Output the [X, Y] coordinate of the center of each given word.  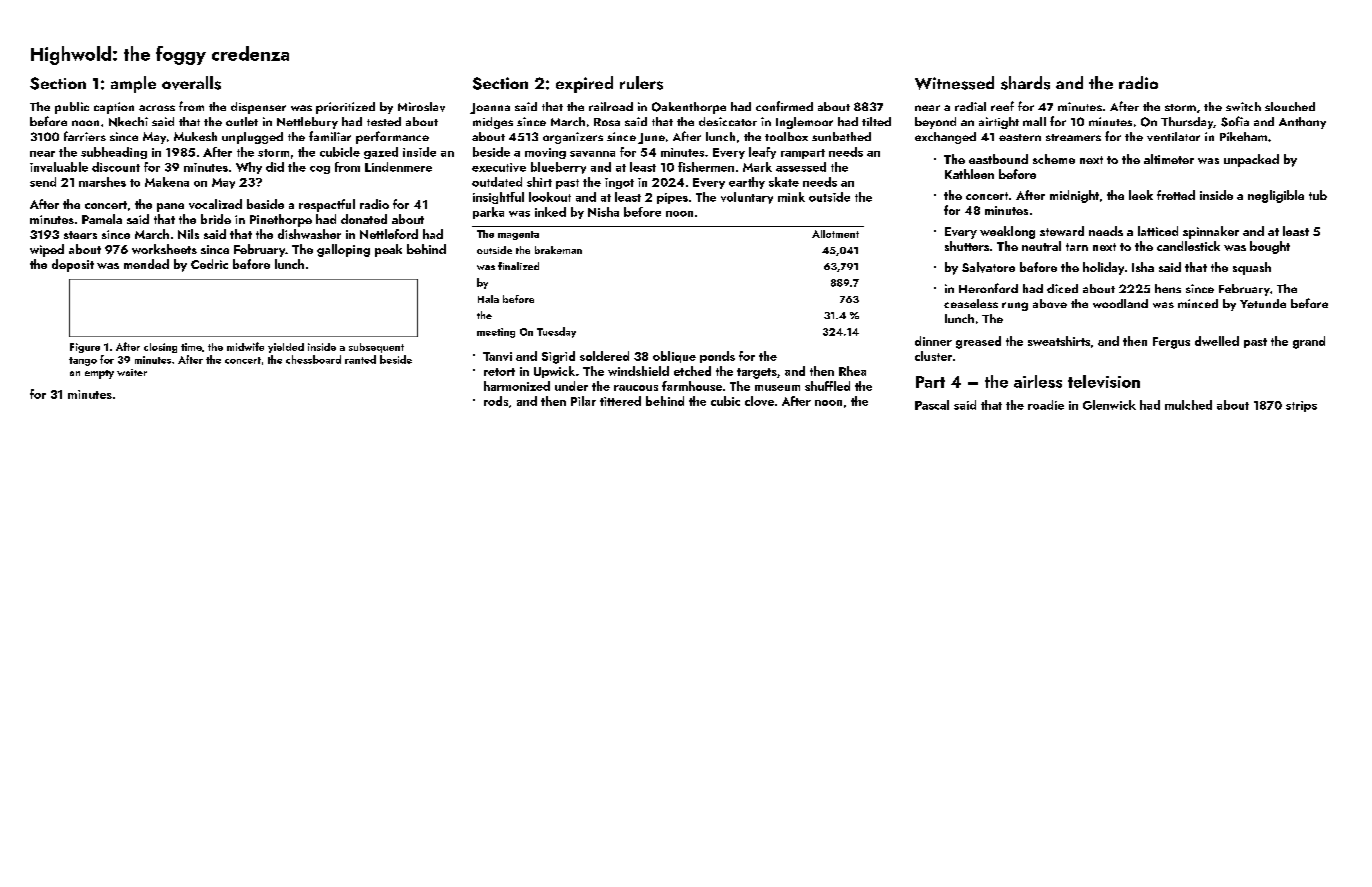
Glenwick [1109, 405]
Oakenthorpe [689, 108]
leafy [762, 153]
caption [114, 108]
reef [1002, 106]
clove [759, 401]
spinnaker [1211, 232]
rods [496, 401]
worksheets [164, 249]
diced [1062, 288]
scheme [1054, 159]
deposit [73, 265]
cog [320, 170]
